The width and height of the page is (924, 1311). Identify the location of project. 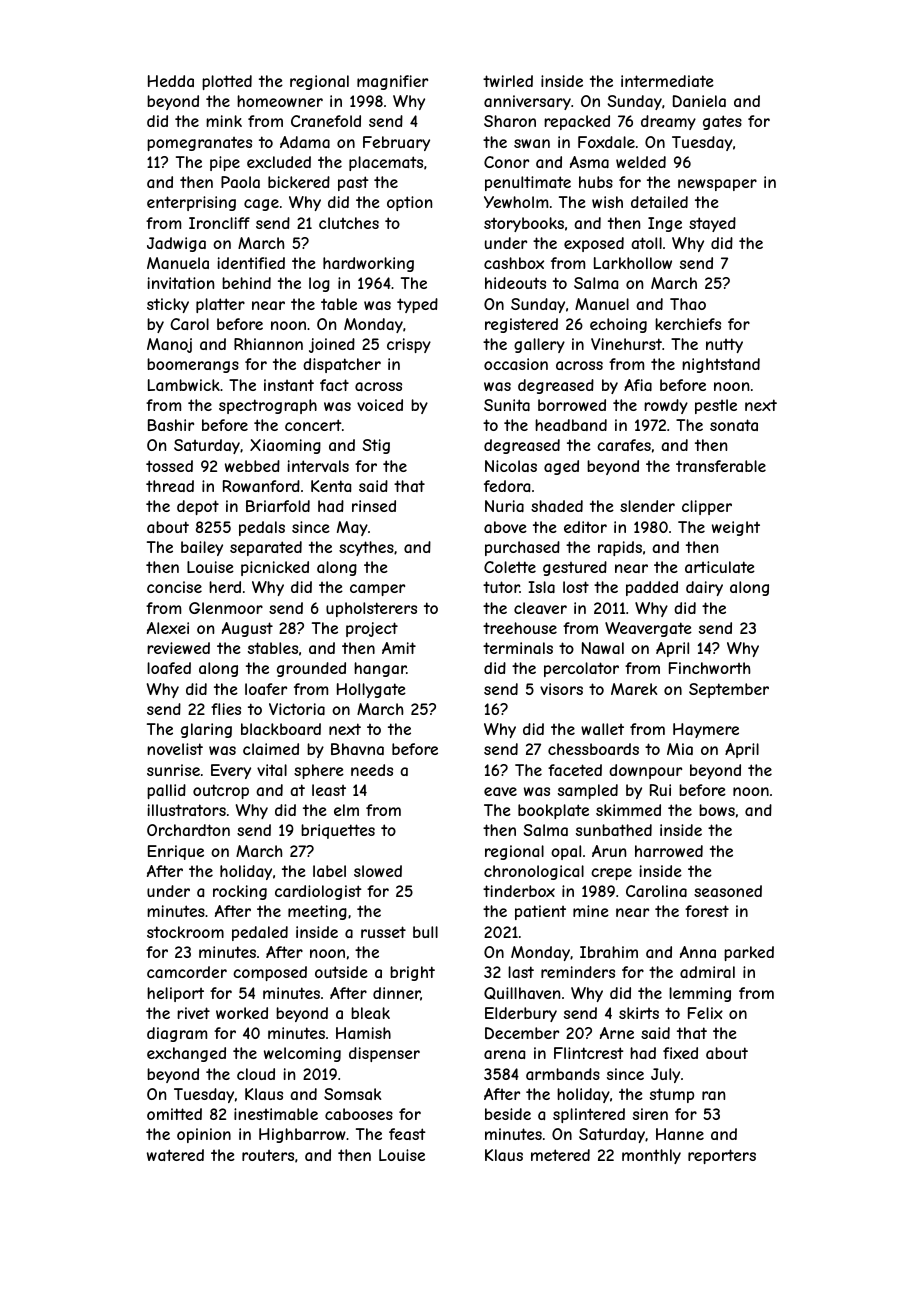
(372, 629).
